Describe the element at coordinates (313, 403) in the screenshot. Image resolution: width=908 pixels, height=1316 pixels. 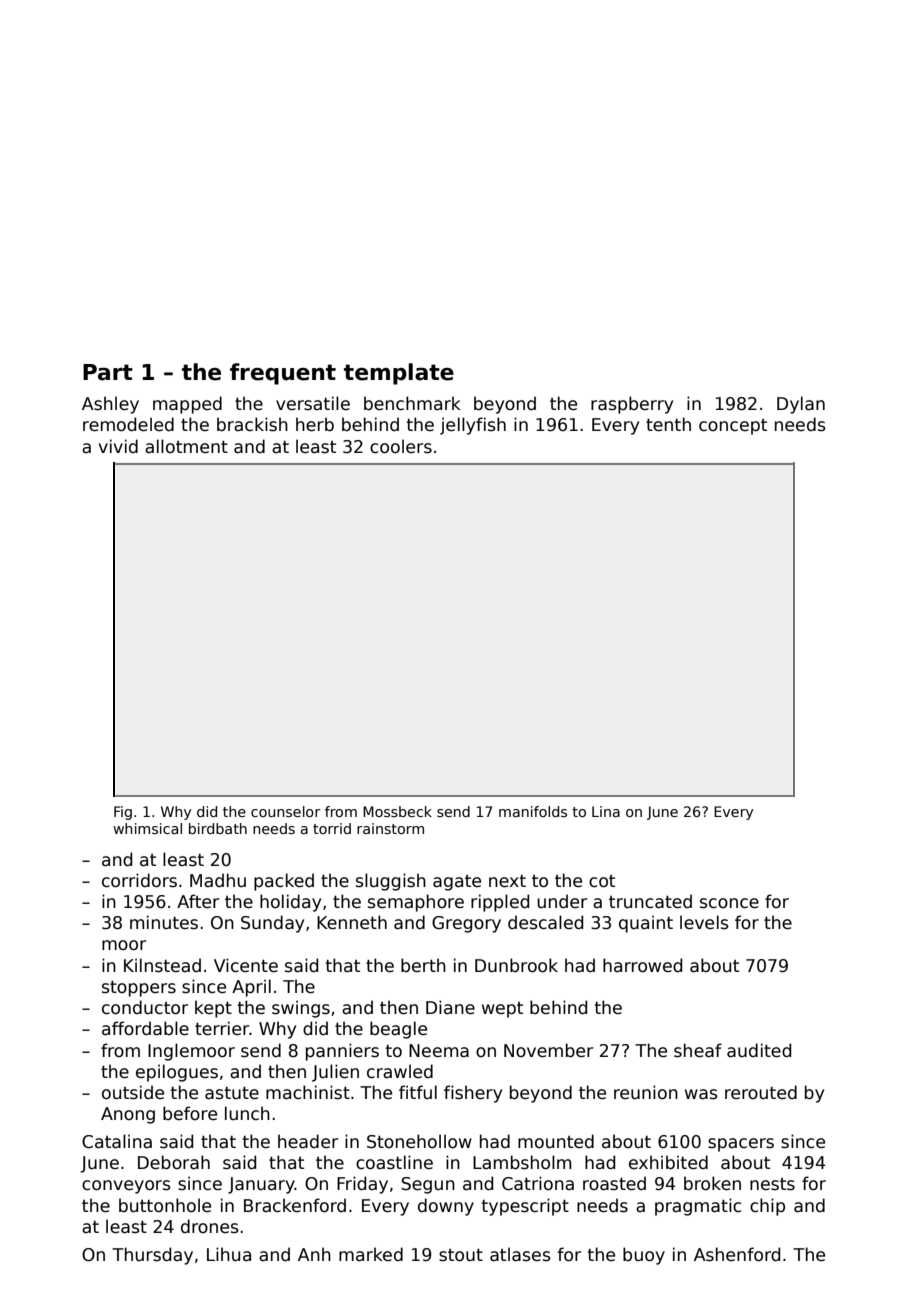
I see `versatile` at that location.
